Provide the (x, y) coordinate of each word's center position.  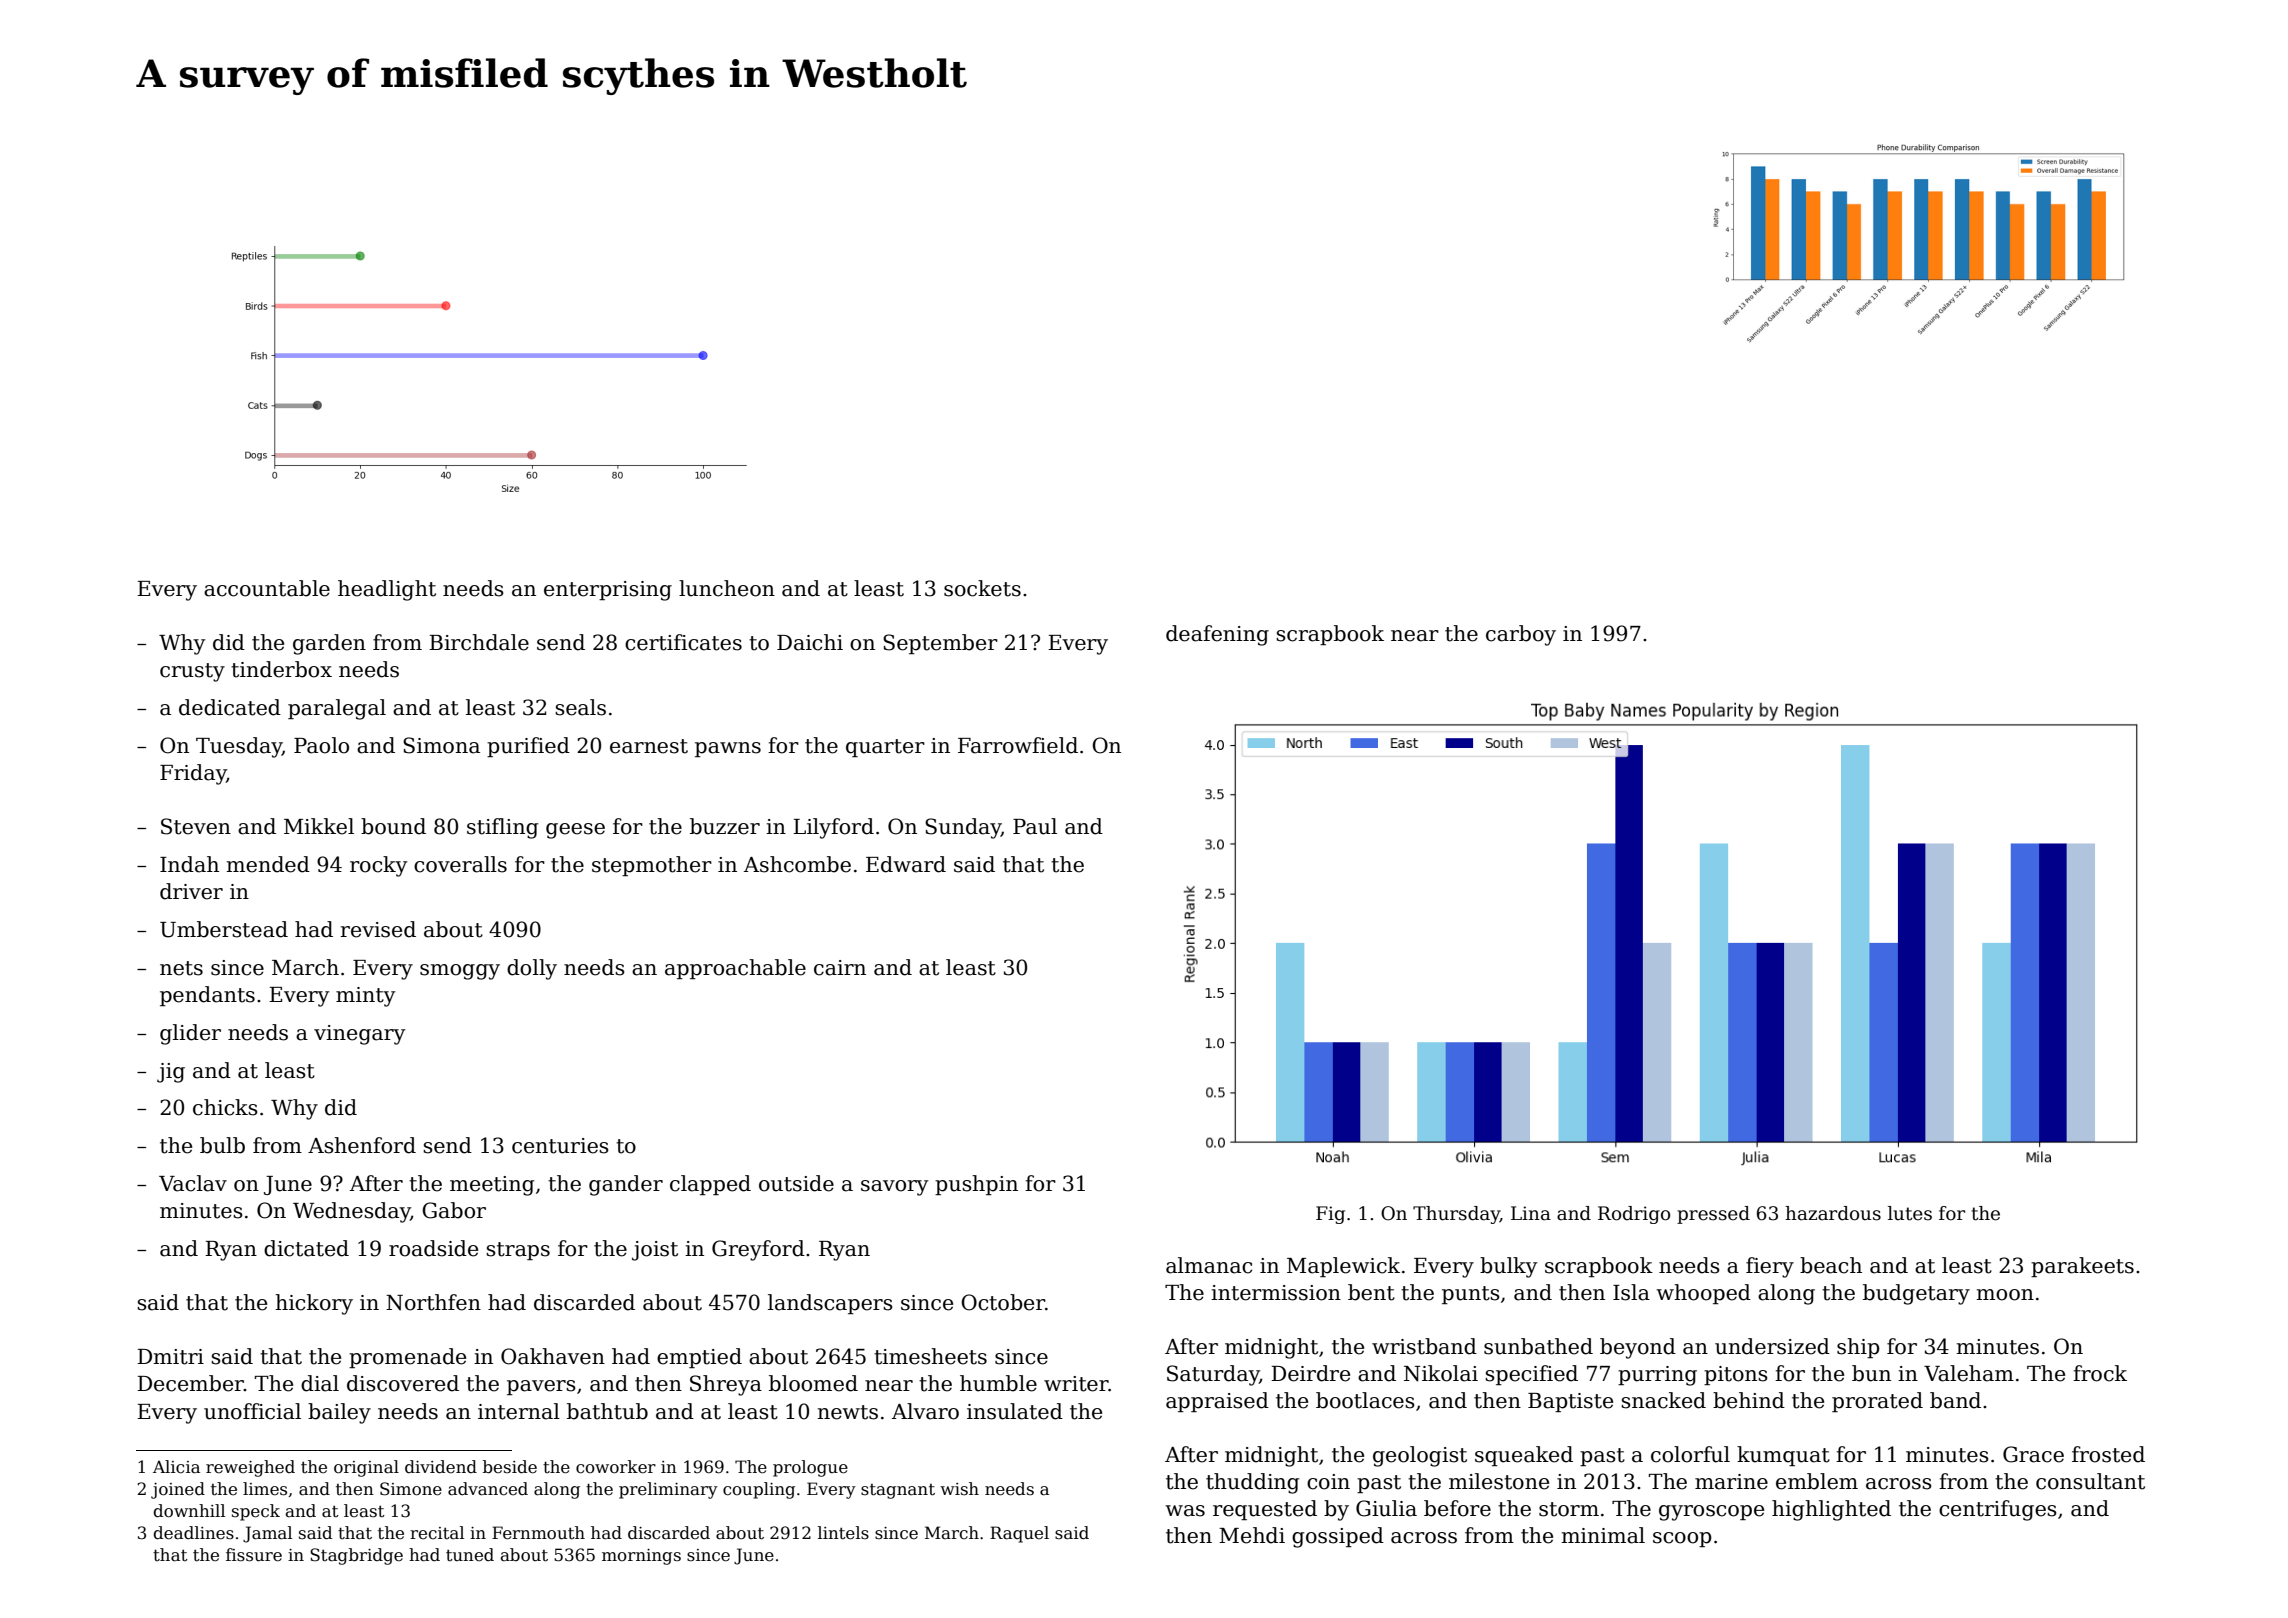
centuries (560, 1146)
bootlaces (1365, 1400)
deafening (1217, 635)
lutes (1910, 1213)
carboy (1521, 635)
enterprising (608, 591)
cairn (840, 968)
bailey (339, 1413)
